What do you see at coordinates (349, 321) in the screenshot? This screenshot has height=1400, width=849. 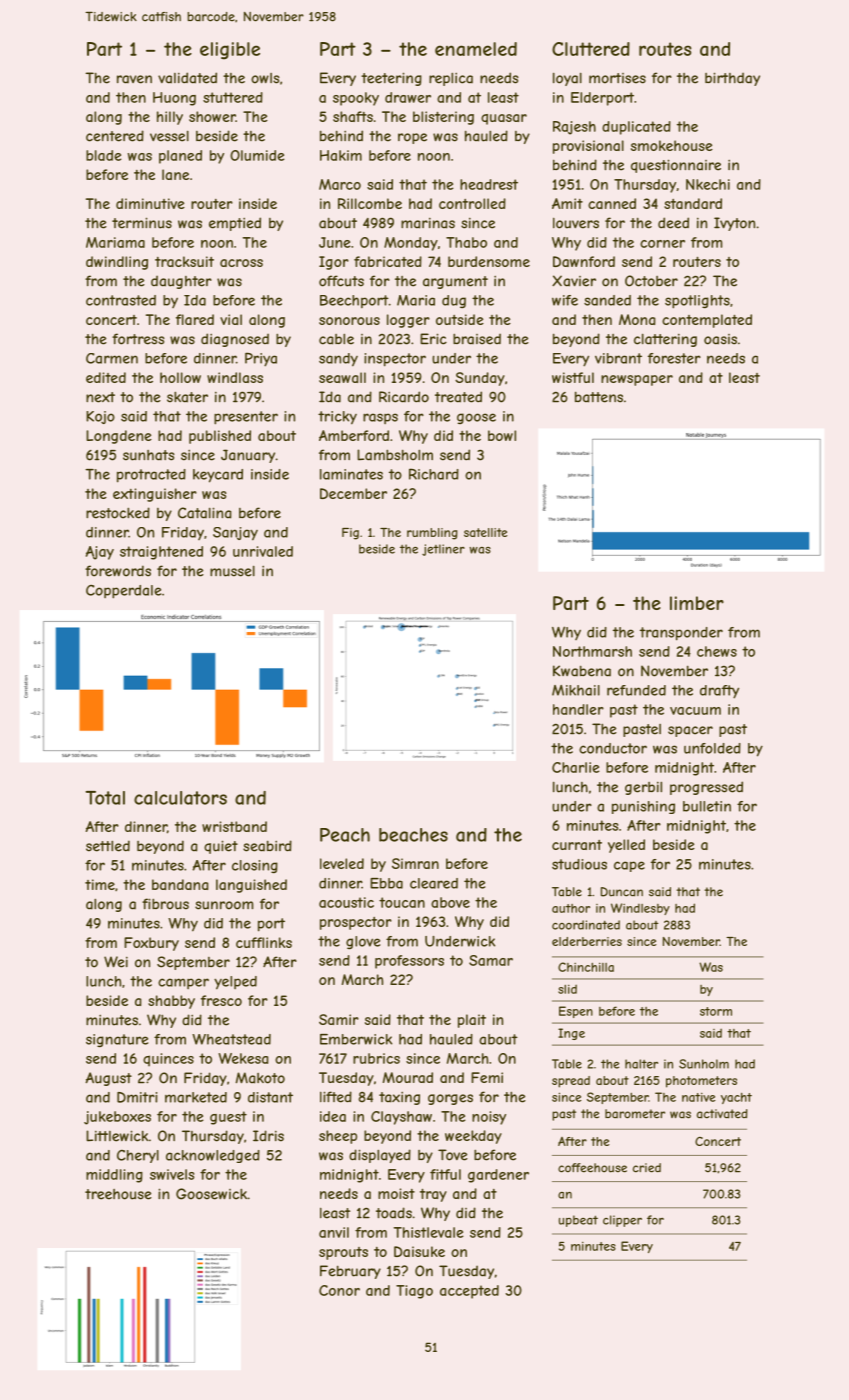 I see `sonorous` at bounding box center [349, 321].
